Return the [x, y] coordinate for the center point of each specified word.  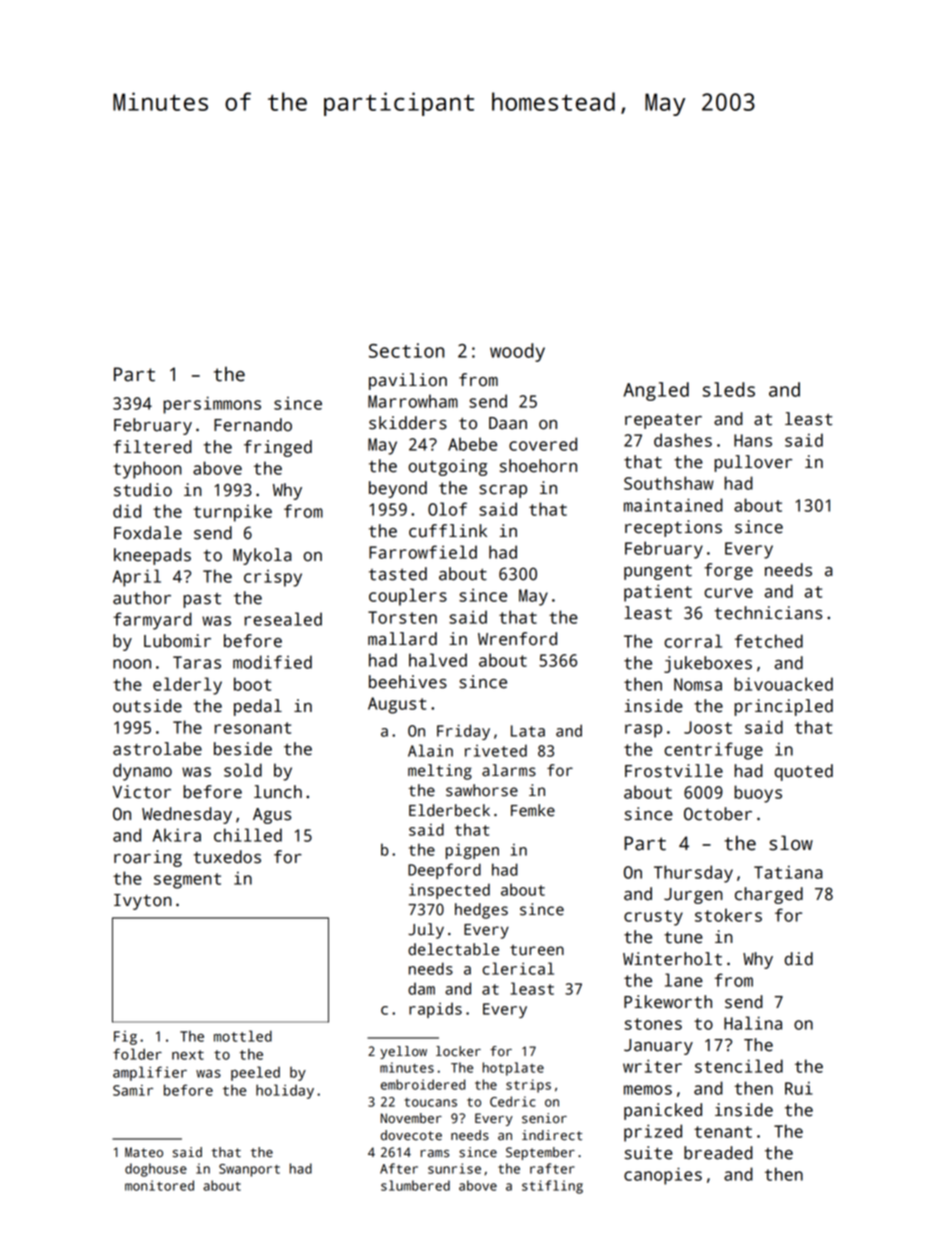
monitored [159, 1185]
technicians [768, 613]
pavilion [408, 381]
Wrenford [517, 639]
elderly [187, 686]
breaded [718, 1153]
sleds [729, 389]
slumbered [415, 1185]
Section [406, 350]
